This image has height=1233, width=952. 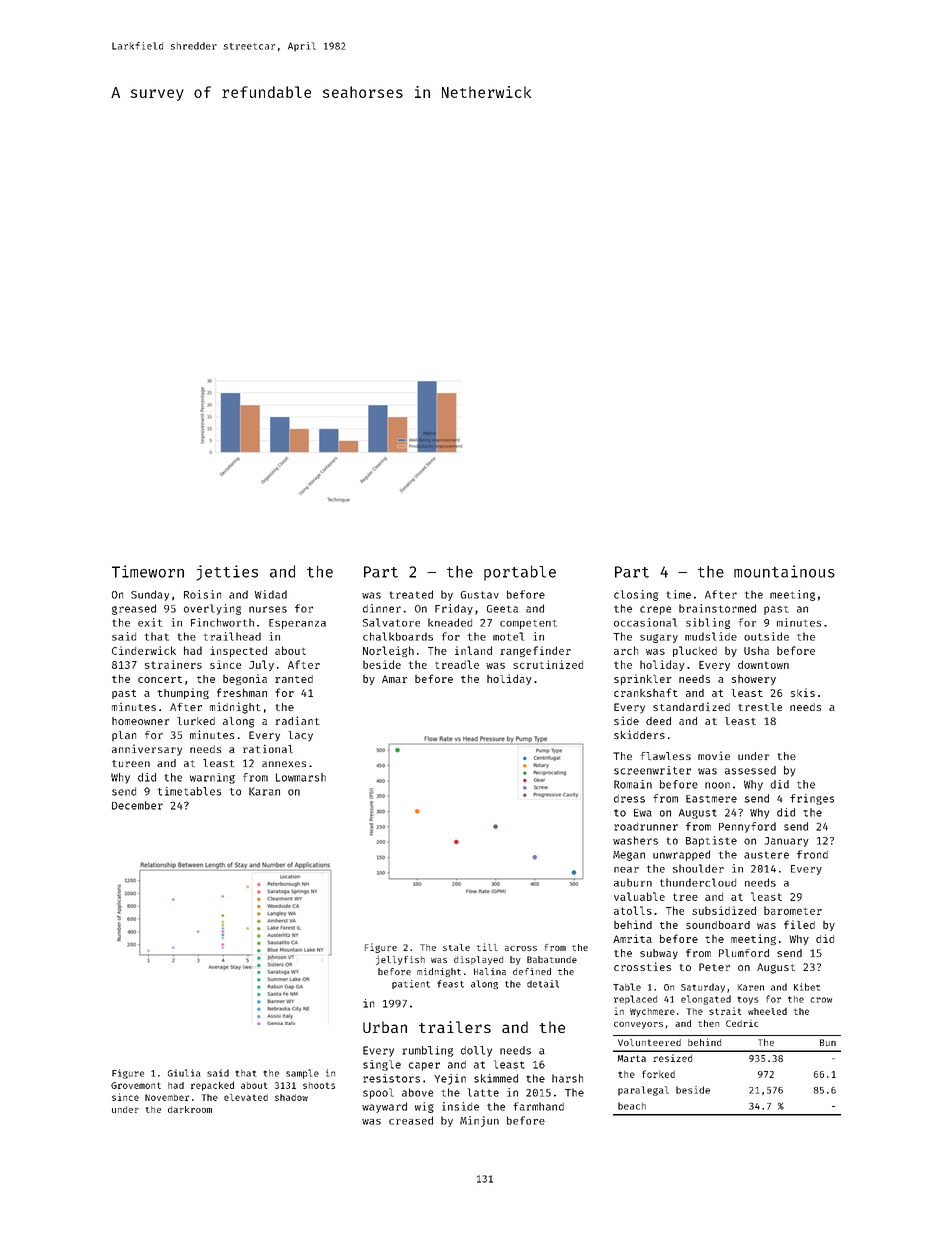 I want to click on Babatunde, so click(x=552, y=959).
